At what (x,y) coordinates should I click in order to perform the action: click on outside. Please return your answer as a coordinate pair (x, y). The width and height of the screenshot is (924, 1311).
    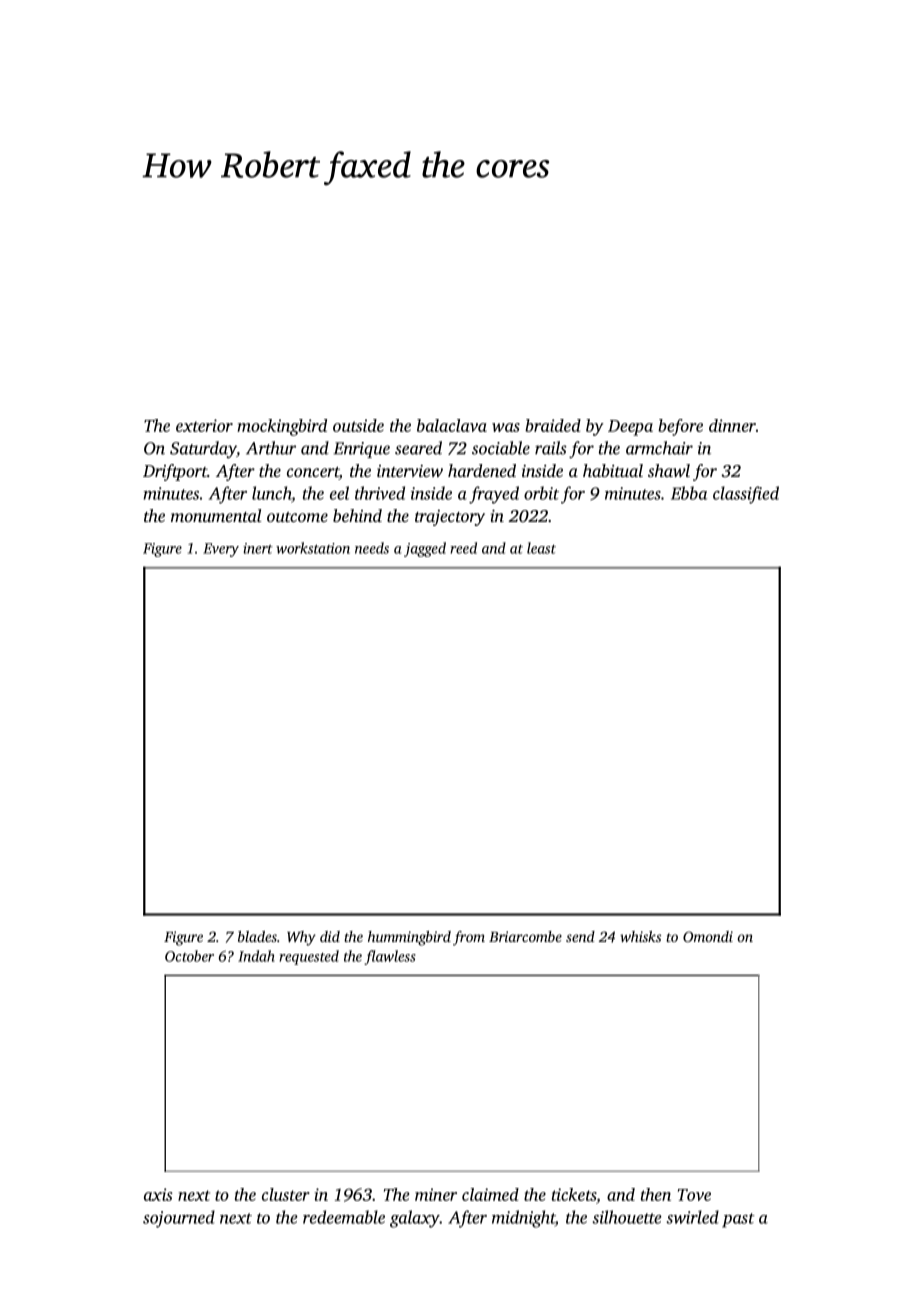
    Looking at the image, I should click on (358, 425).
